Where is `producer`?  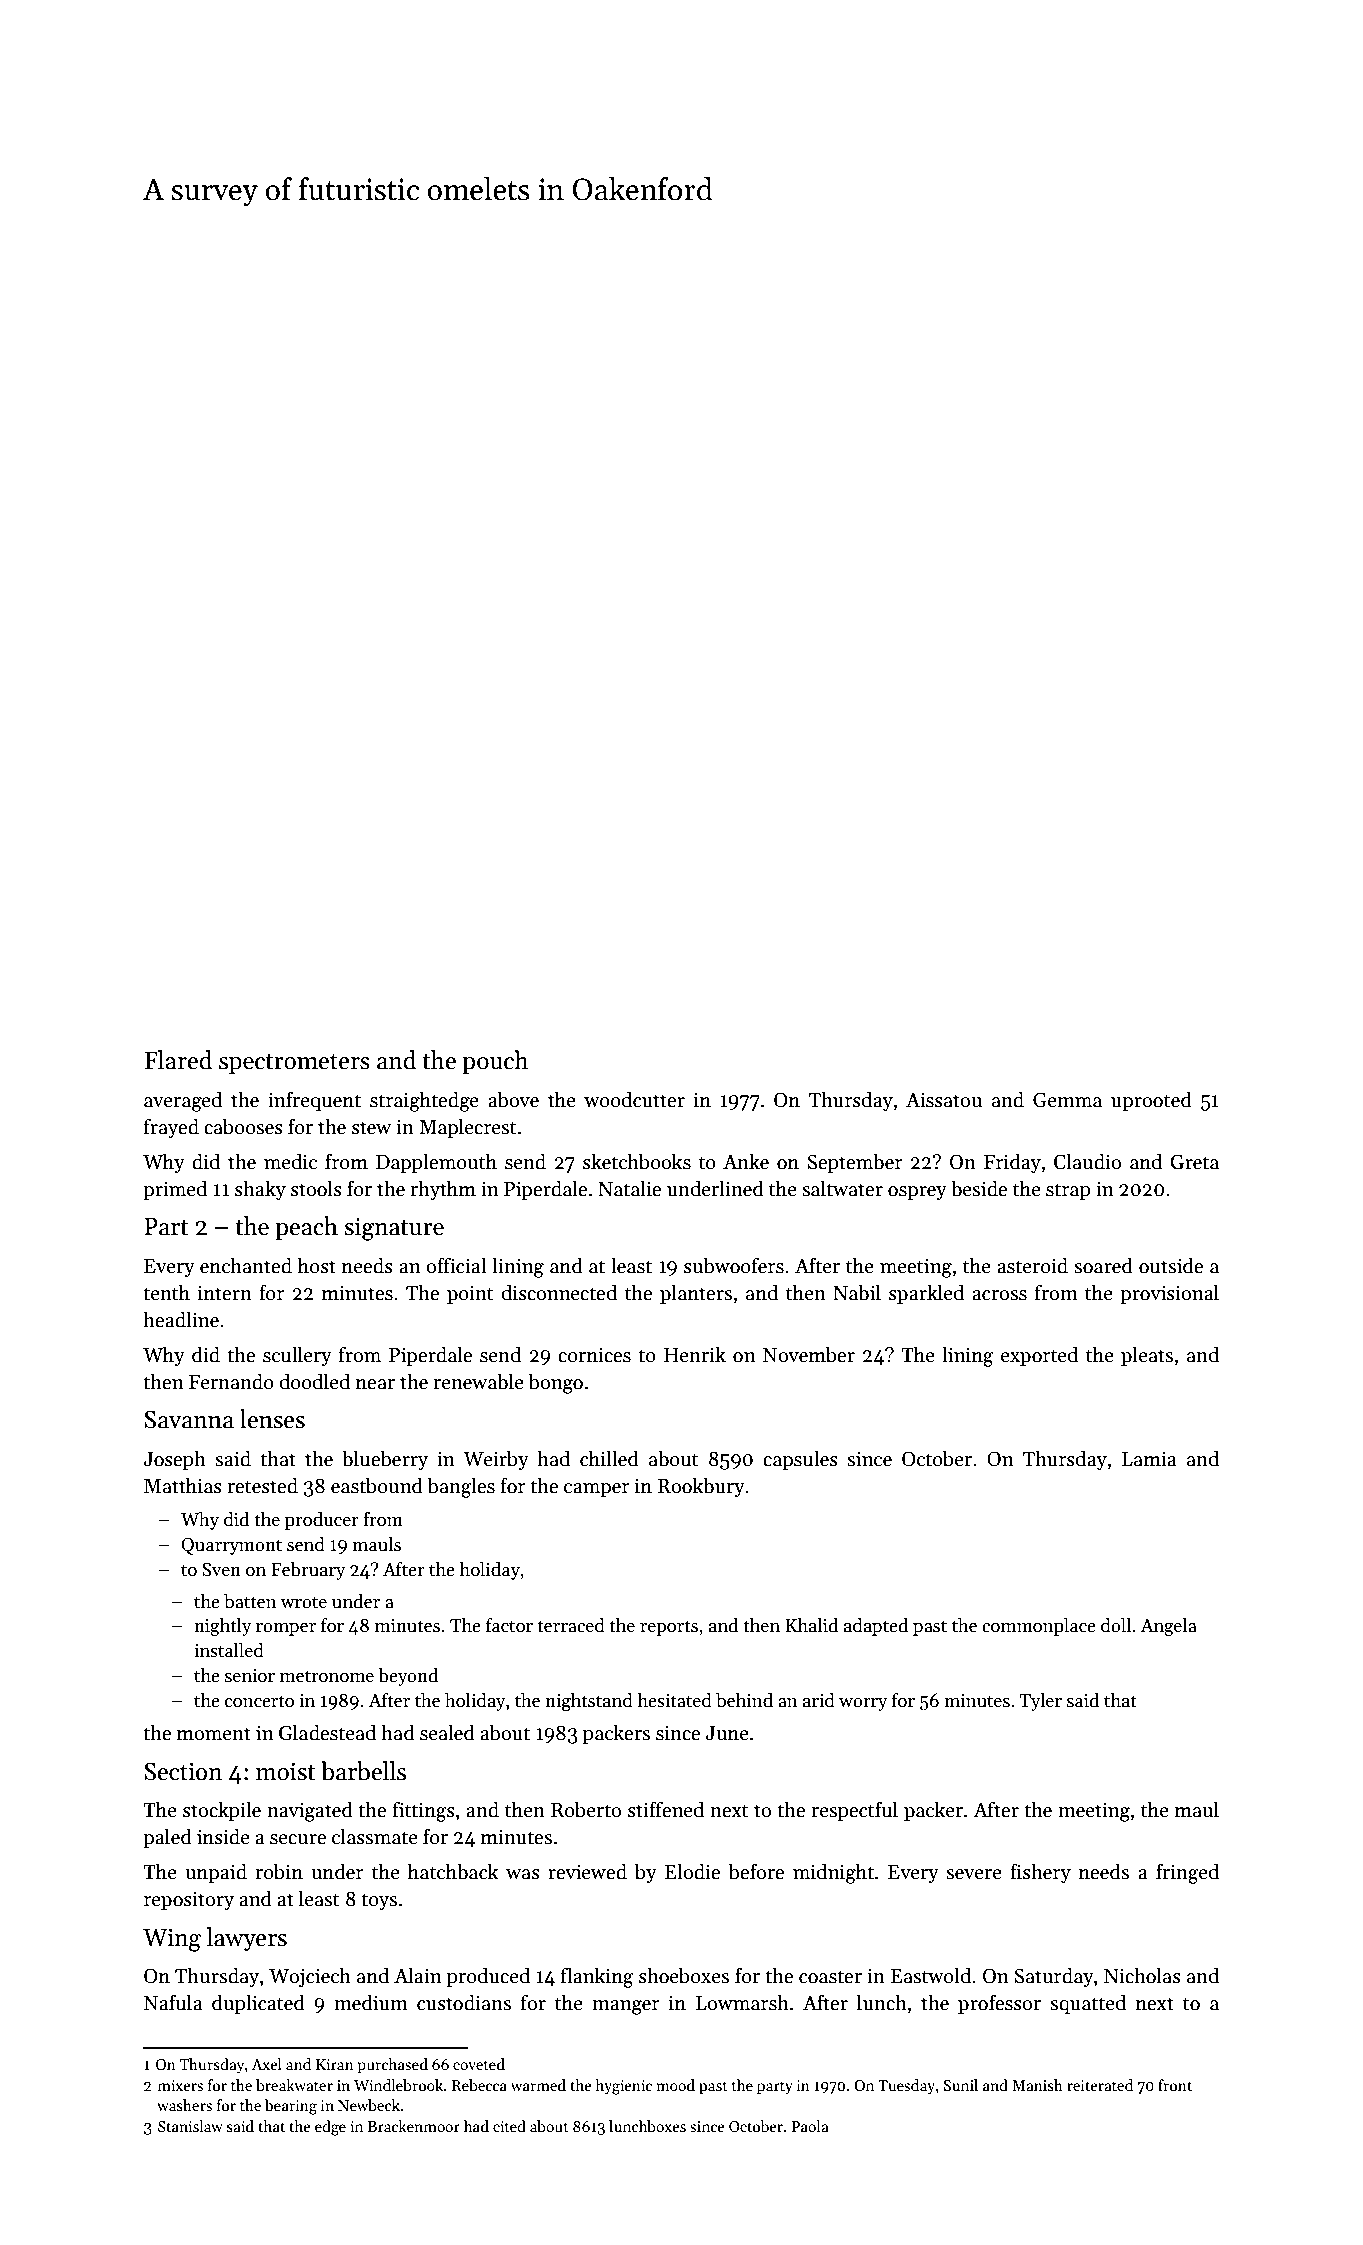
producer is located at coordinates (322, 1521).
